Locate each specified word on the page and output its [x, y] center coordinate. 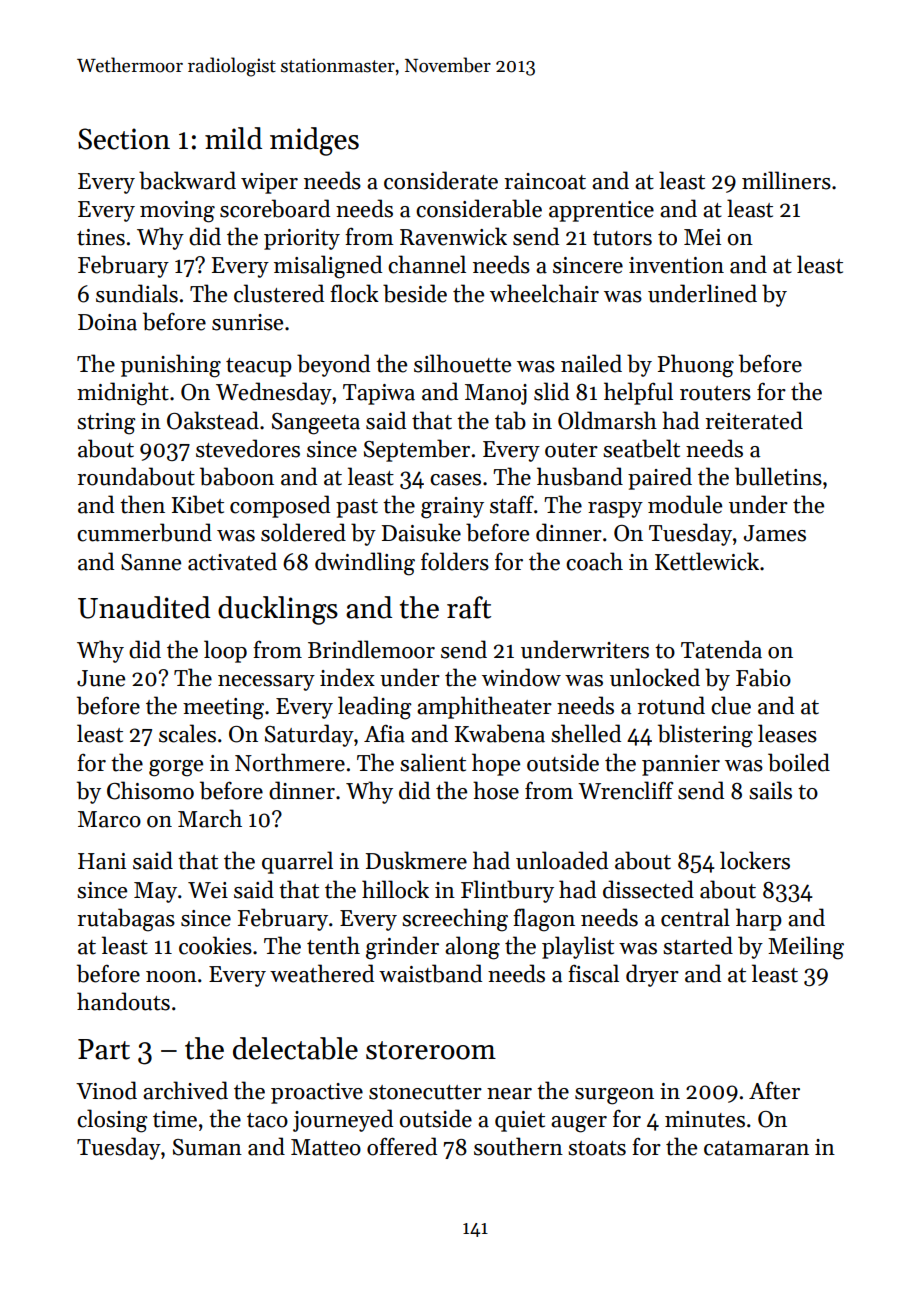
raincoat [545, 181]
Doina [107, 322]
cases [455, 480]
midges [314, 141]
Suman [207, 1147]
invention [676, 265]
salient [433, 762]
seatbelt [641, 448]
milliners [786, 180]
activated [232, 561]
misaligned [328, 267]
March [210, 818]
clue [731, 705]
